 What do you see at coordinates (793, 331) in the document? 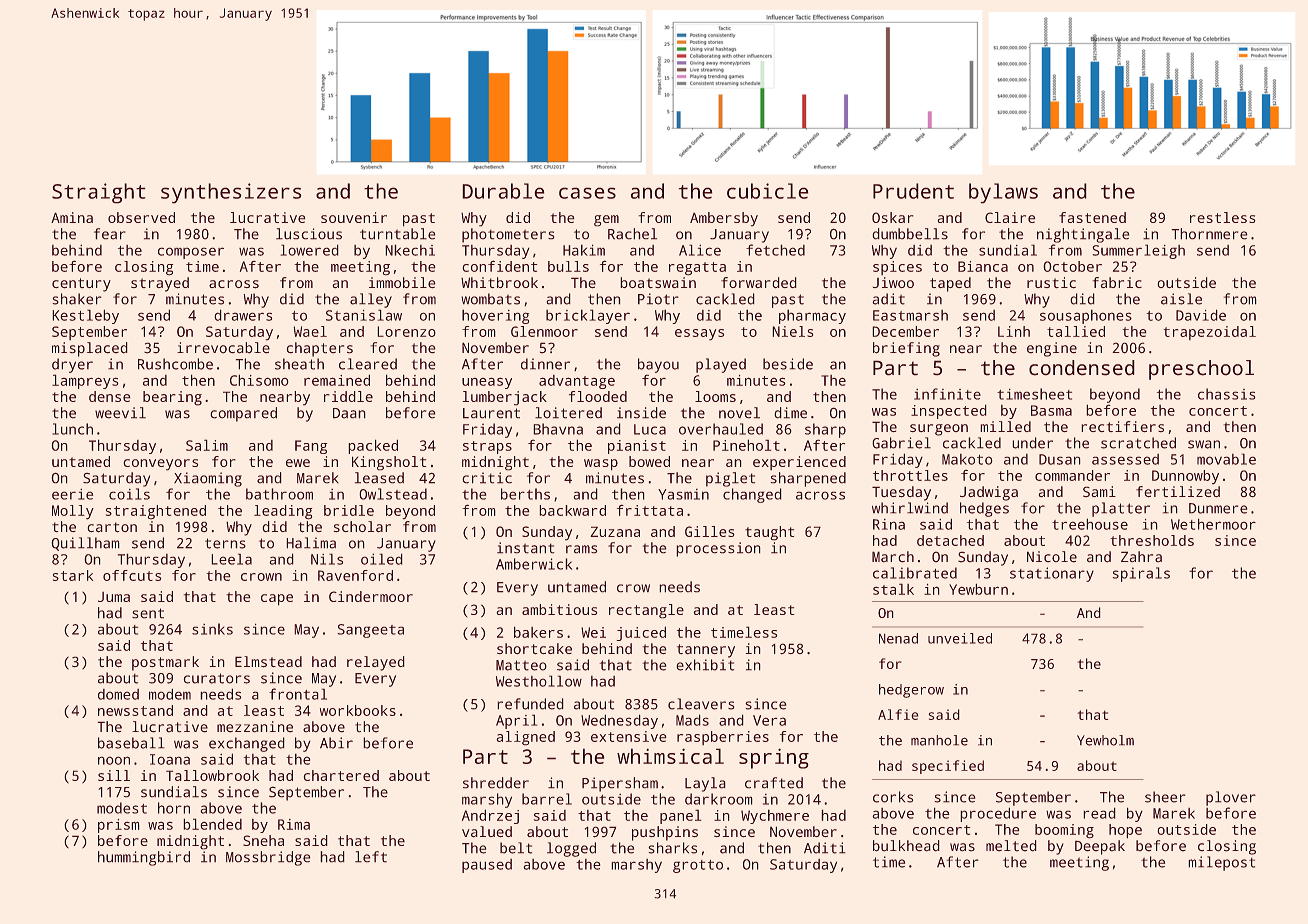
I see `Niels` at bounding box center [793, 331].
